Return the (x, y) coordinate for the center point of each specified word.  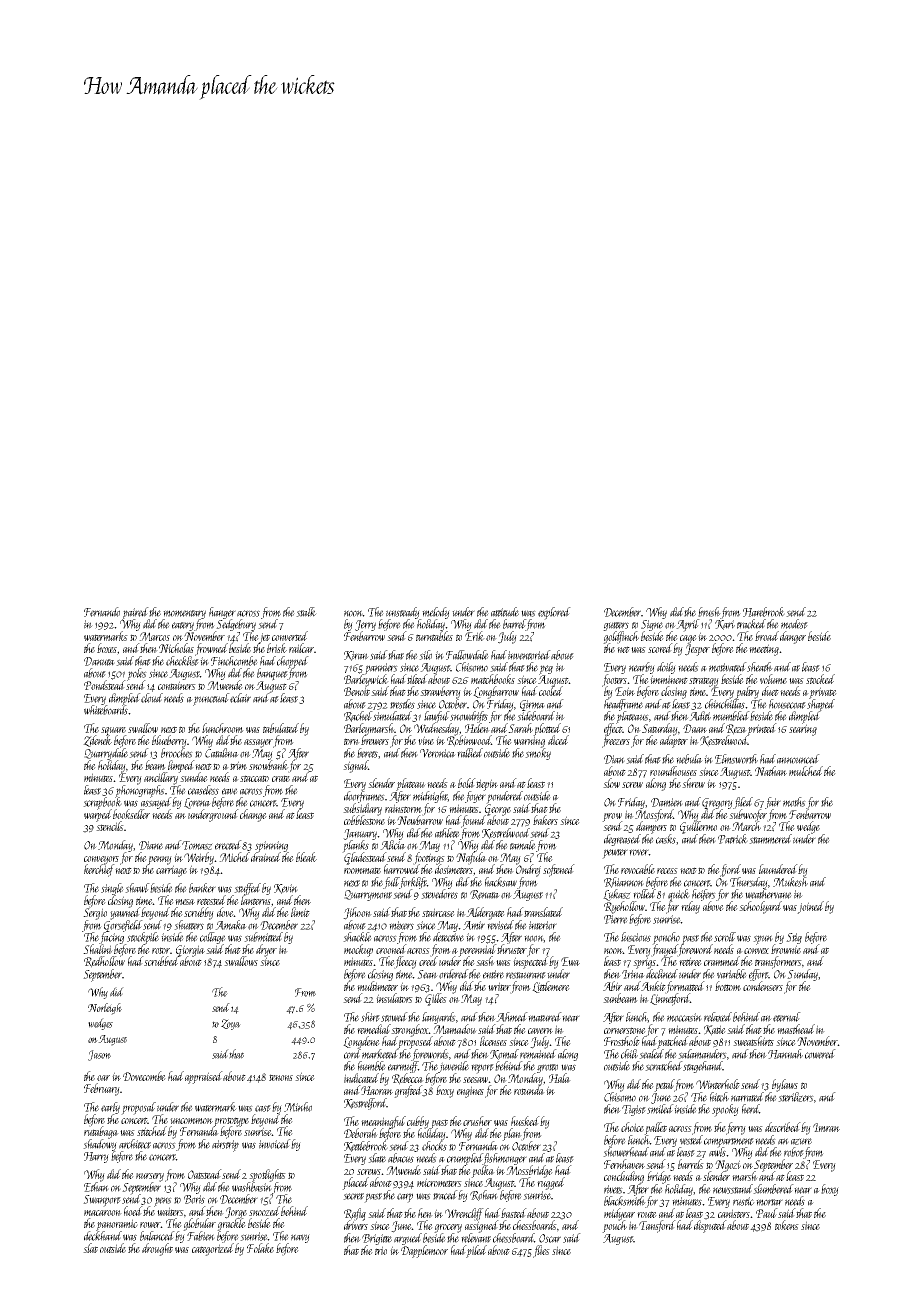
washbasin (252, 1187)
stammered (770, 839)
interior (543, 925)
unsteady (403, 613)
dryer (266, 950)
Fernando (102, 612)
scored (661, 648)
